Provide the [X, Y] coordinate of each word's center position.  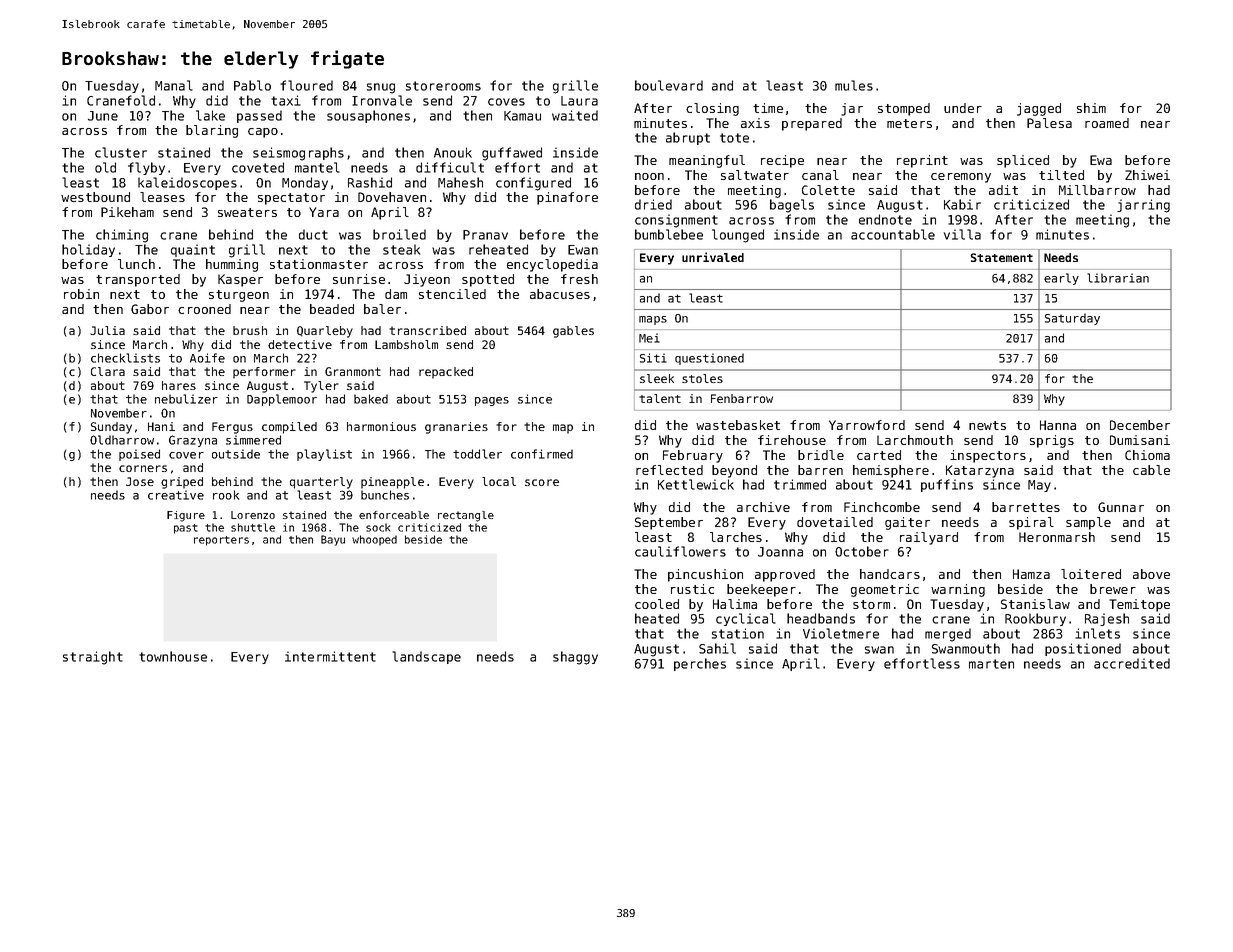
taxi [286, 100]
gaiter [907, 523]
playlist [324, 455]
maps [653, 320]
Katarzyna [980, 471]
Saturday [1072, 319]
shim [1091, 108]
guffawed [512, 154]
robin [81, 294]
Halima [735, 604]
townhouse [173, 656]
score [542, 482]
